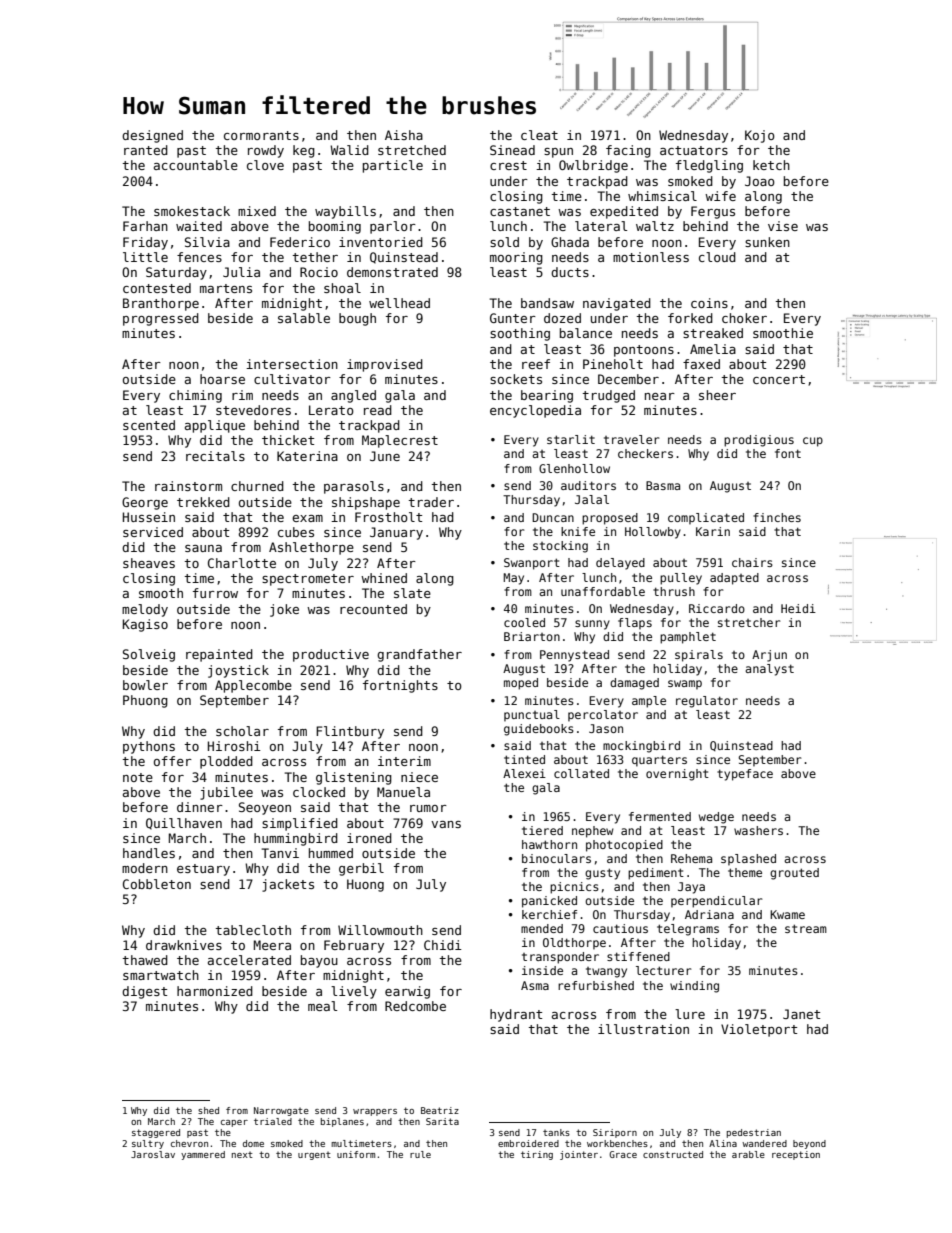  I want to click on regulator, so click(707, 702).
